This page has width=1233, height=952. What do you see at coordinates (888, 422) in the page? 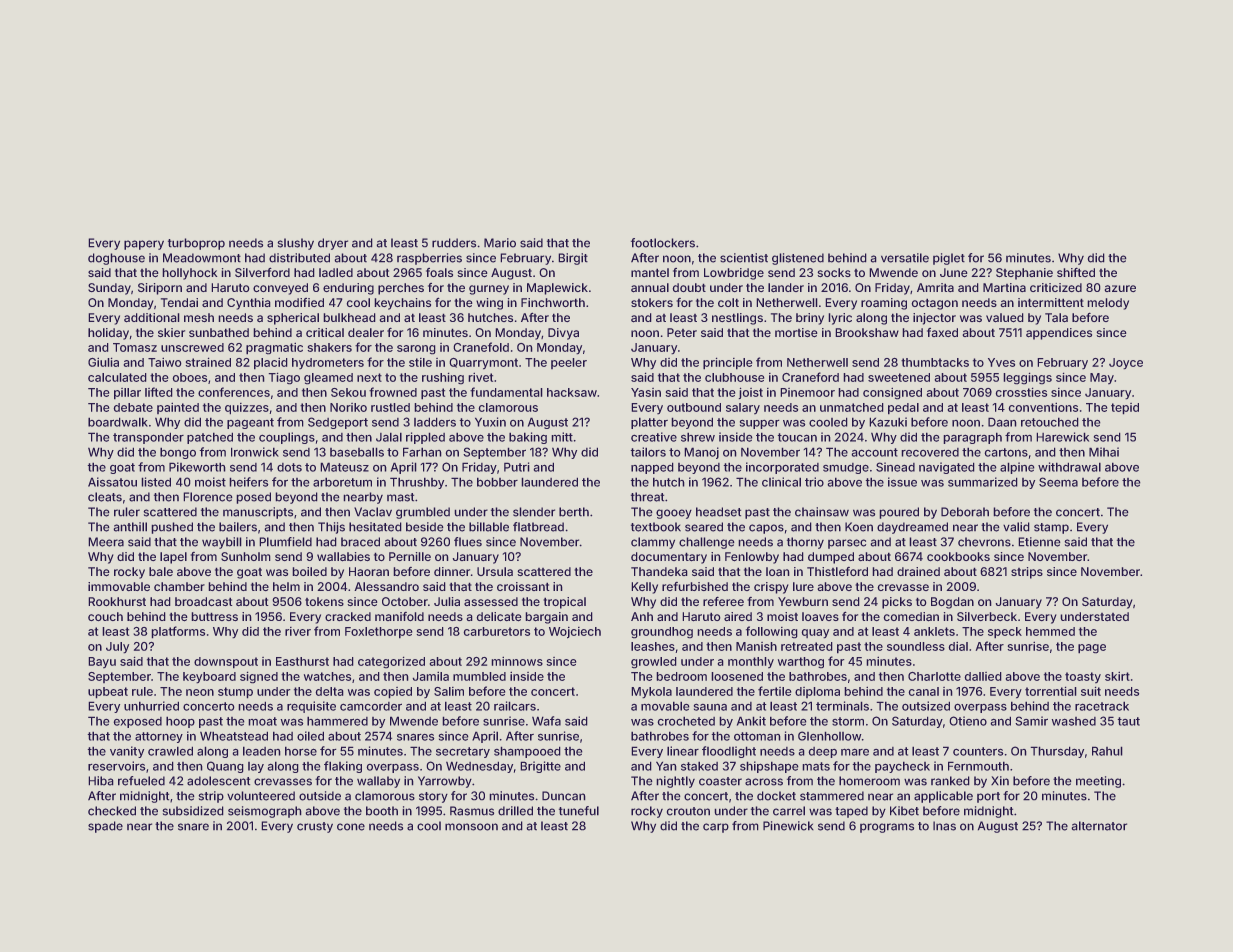
I see `Kazuki` at bounding box center [888, 422].
